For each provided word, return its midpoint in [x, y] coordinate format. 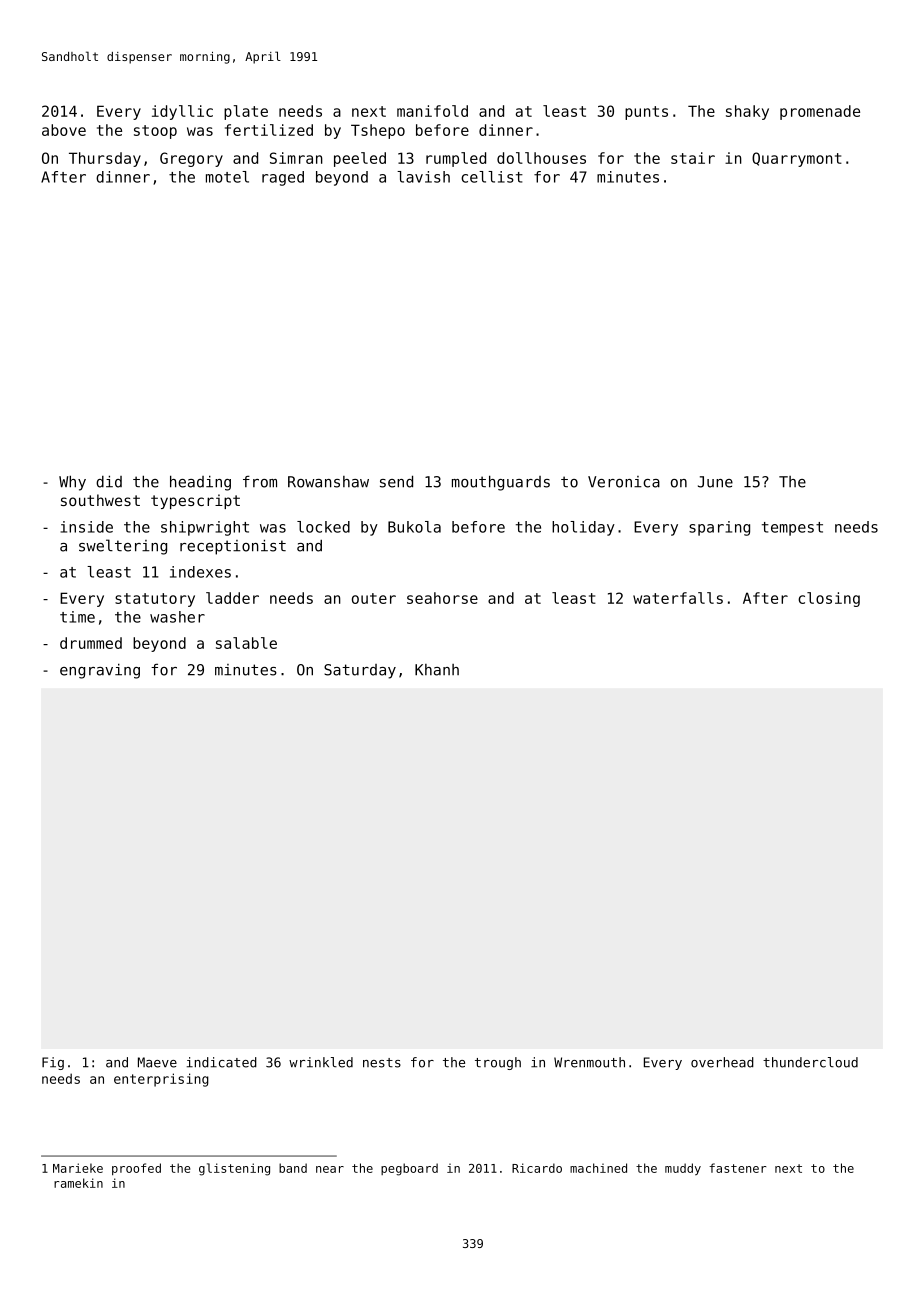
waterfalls [678, 598]
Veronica [624, 482]
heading [200, 483]
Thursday [105, 159]
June [715, 482]
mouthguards [501, 483]
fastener [737, 1168]
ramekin [78, 1183]
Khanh [437, 670]
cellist [492, 177]
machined [598, 1168]
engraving [100, 671]
